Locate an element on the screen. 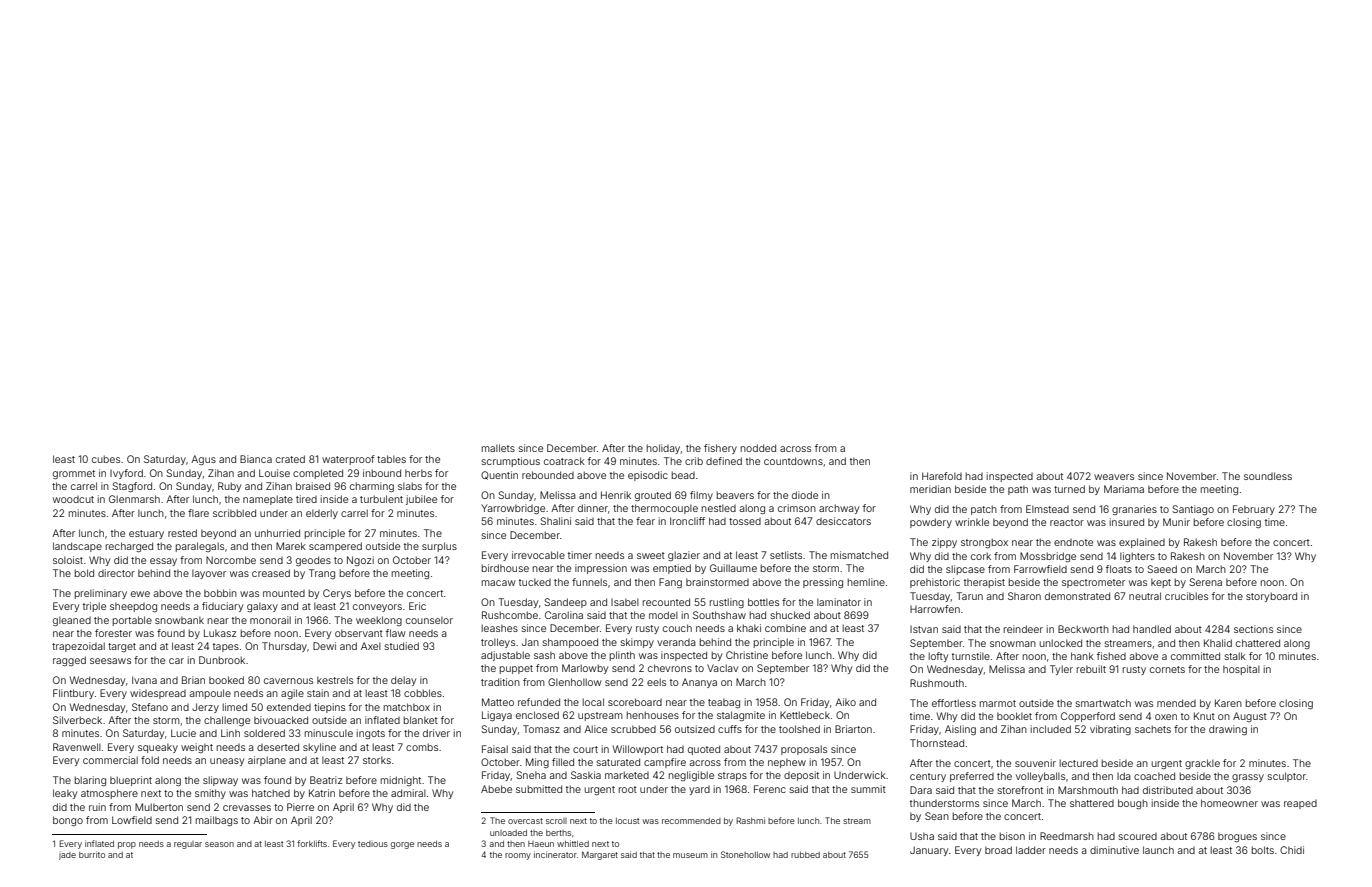 The image size is (1372, 887). toolshed is located at coordinates (799, 729).
